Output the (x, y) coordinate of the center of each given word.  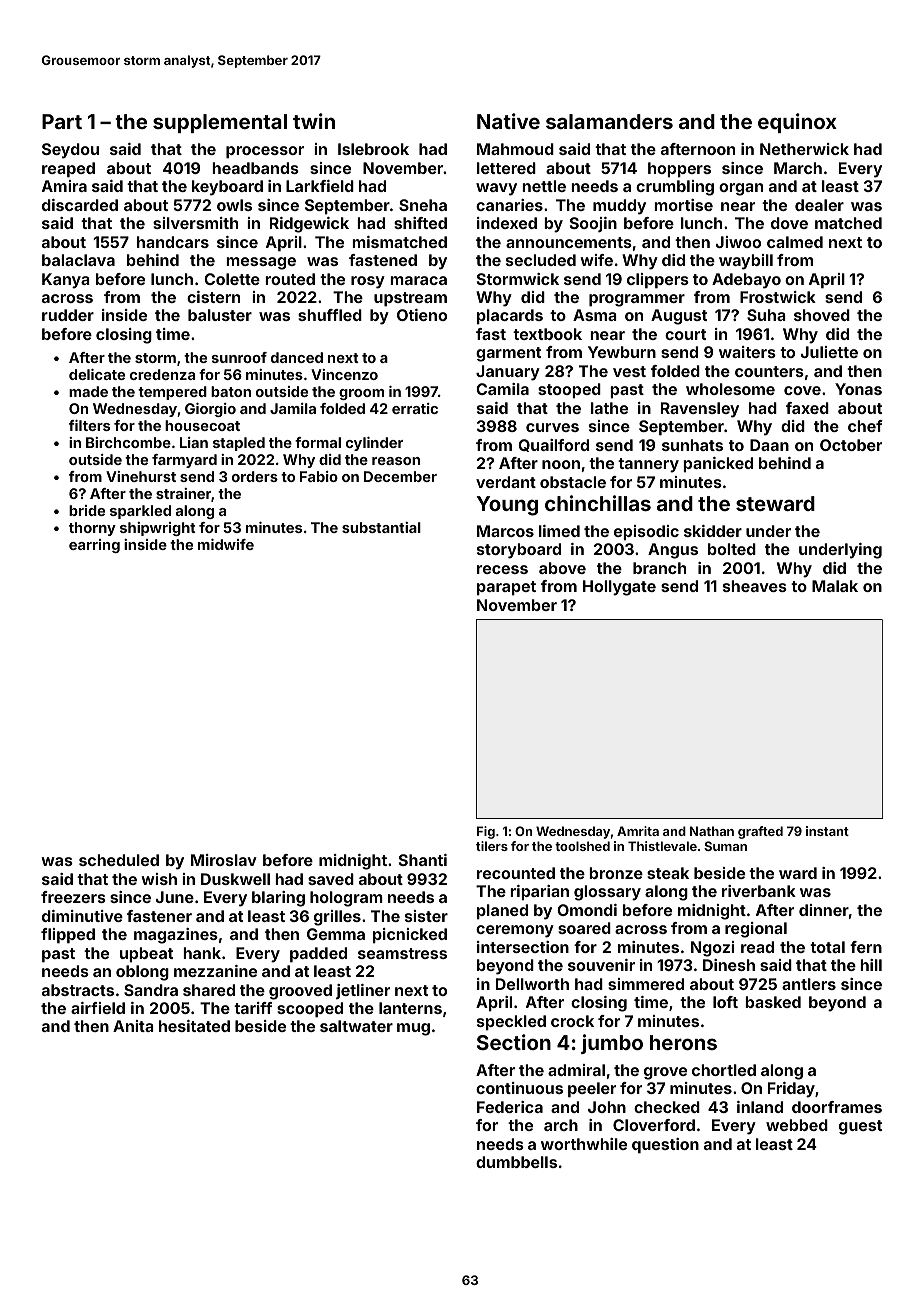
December (400, 476)
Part (62, 121)
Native (508, 121)
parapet (506, 588)
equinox (797, 123)
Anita (133, 1026)
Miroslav (224, 860)
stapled (239, 444)
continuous (519, 1088)
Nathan (712, 831)
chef (865, 426)
